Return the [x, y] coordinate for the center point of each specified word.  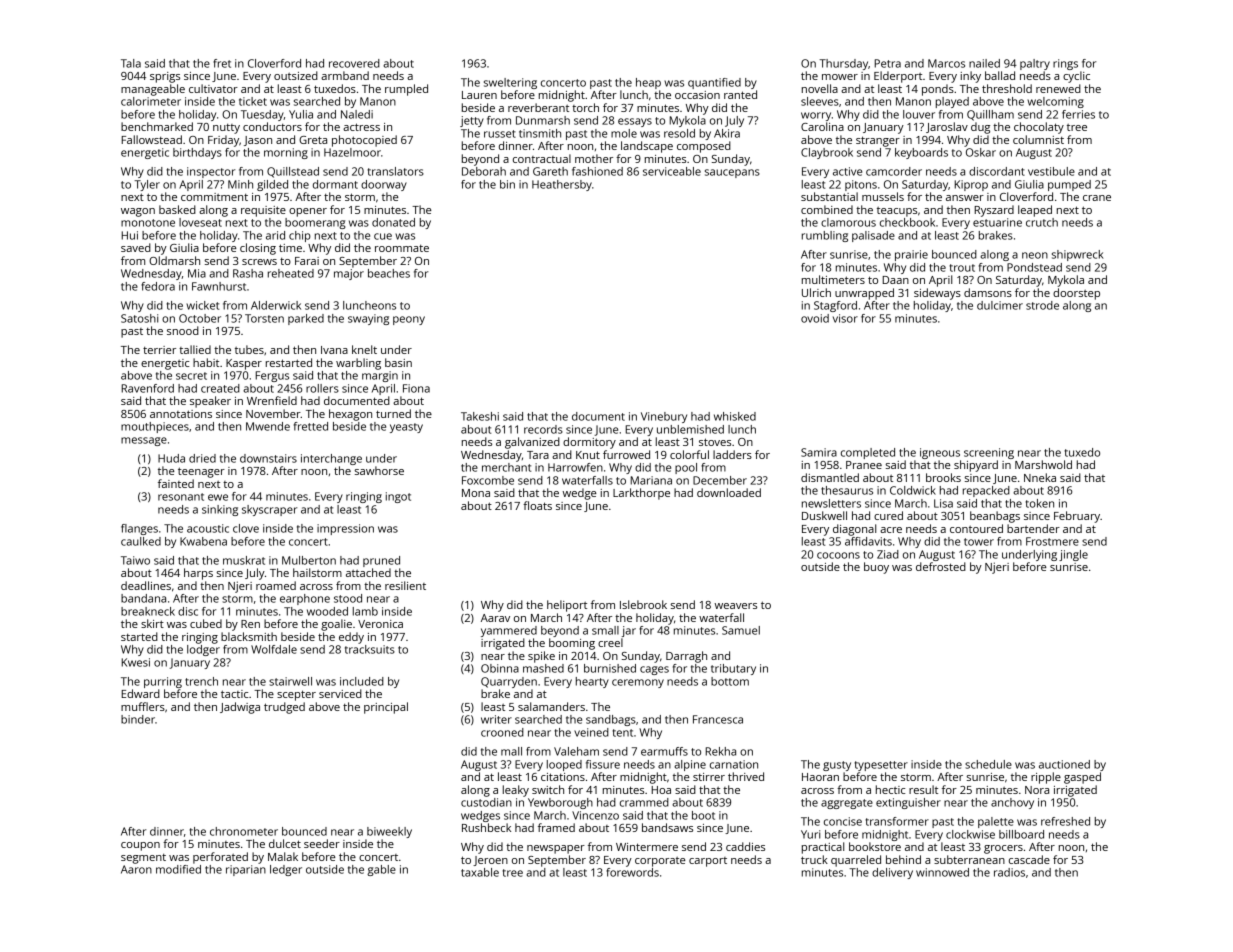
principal [386, 708]
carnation [734, 764]
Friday [223, 141]
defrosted [941, 566]
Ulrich [816, 292]
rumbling [825, 236]
